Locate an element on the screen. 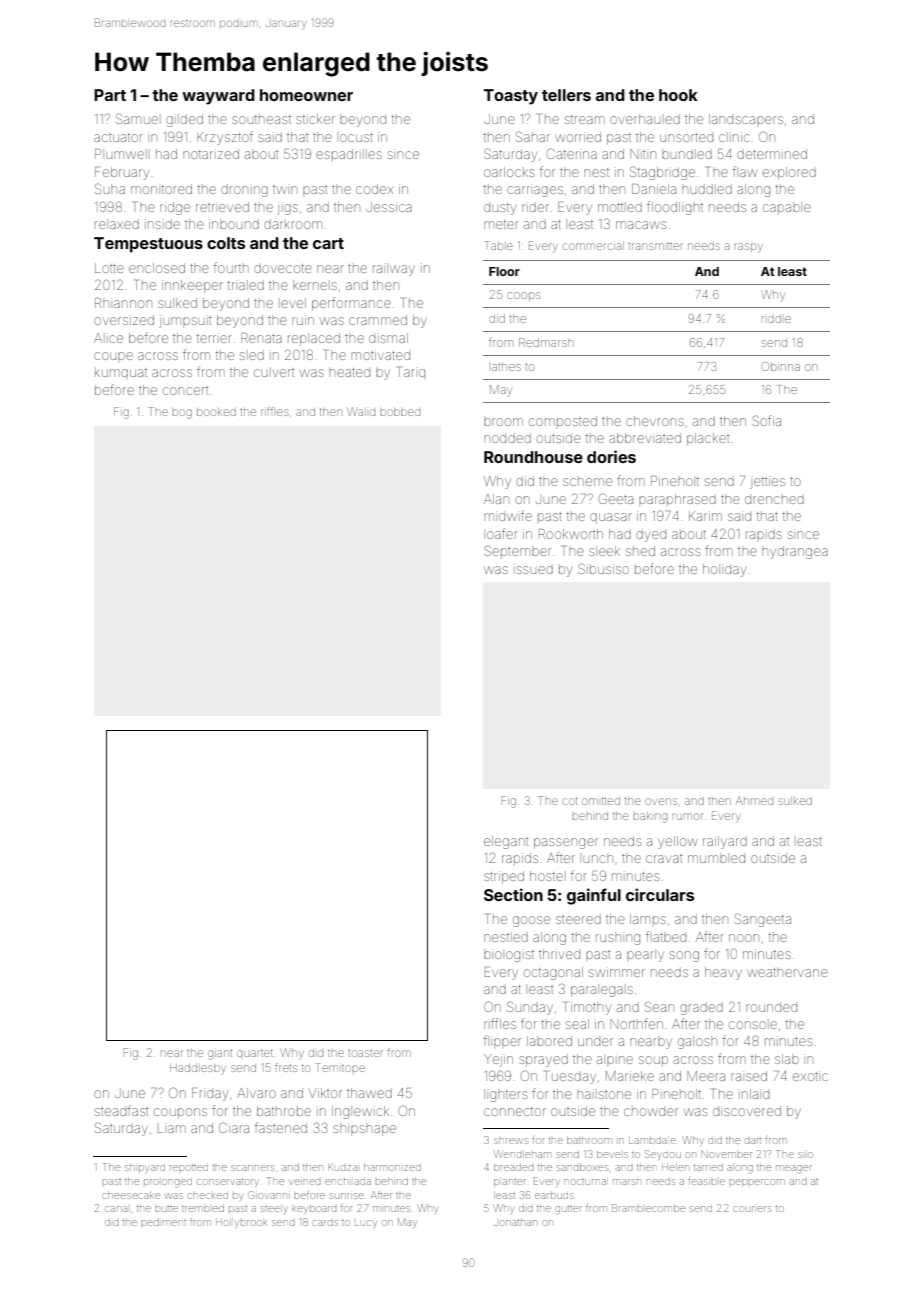  omitted is located at coordinates (601, 801).
